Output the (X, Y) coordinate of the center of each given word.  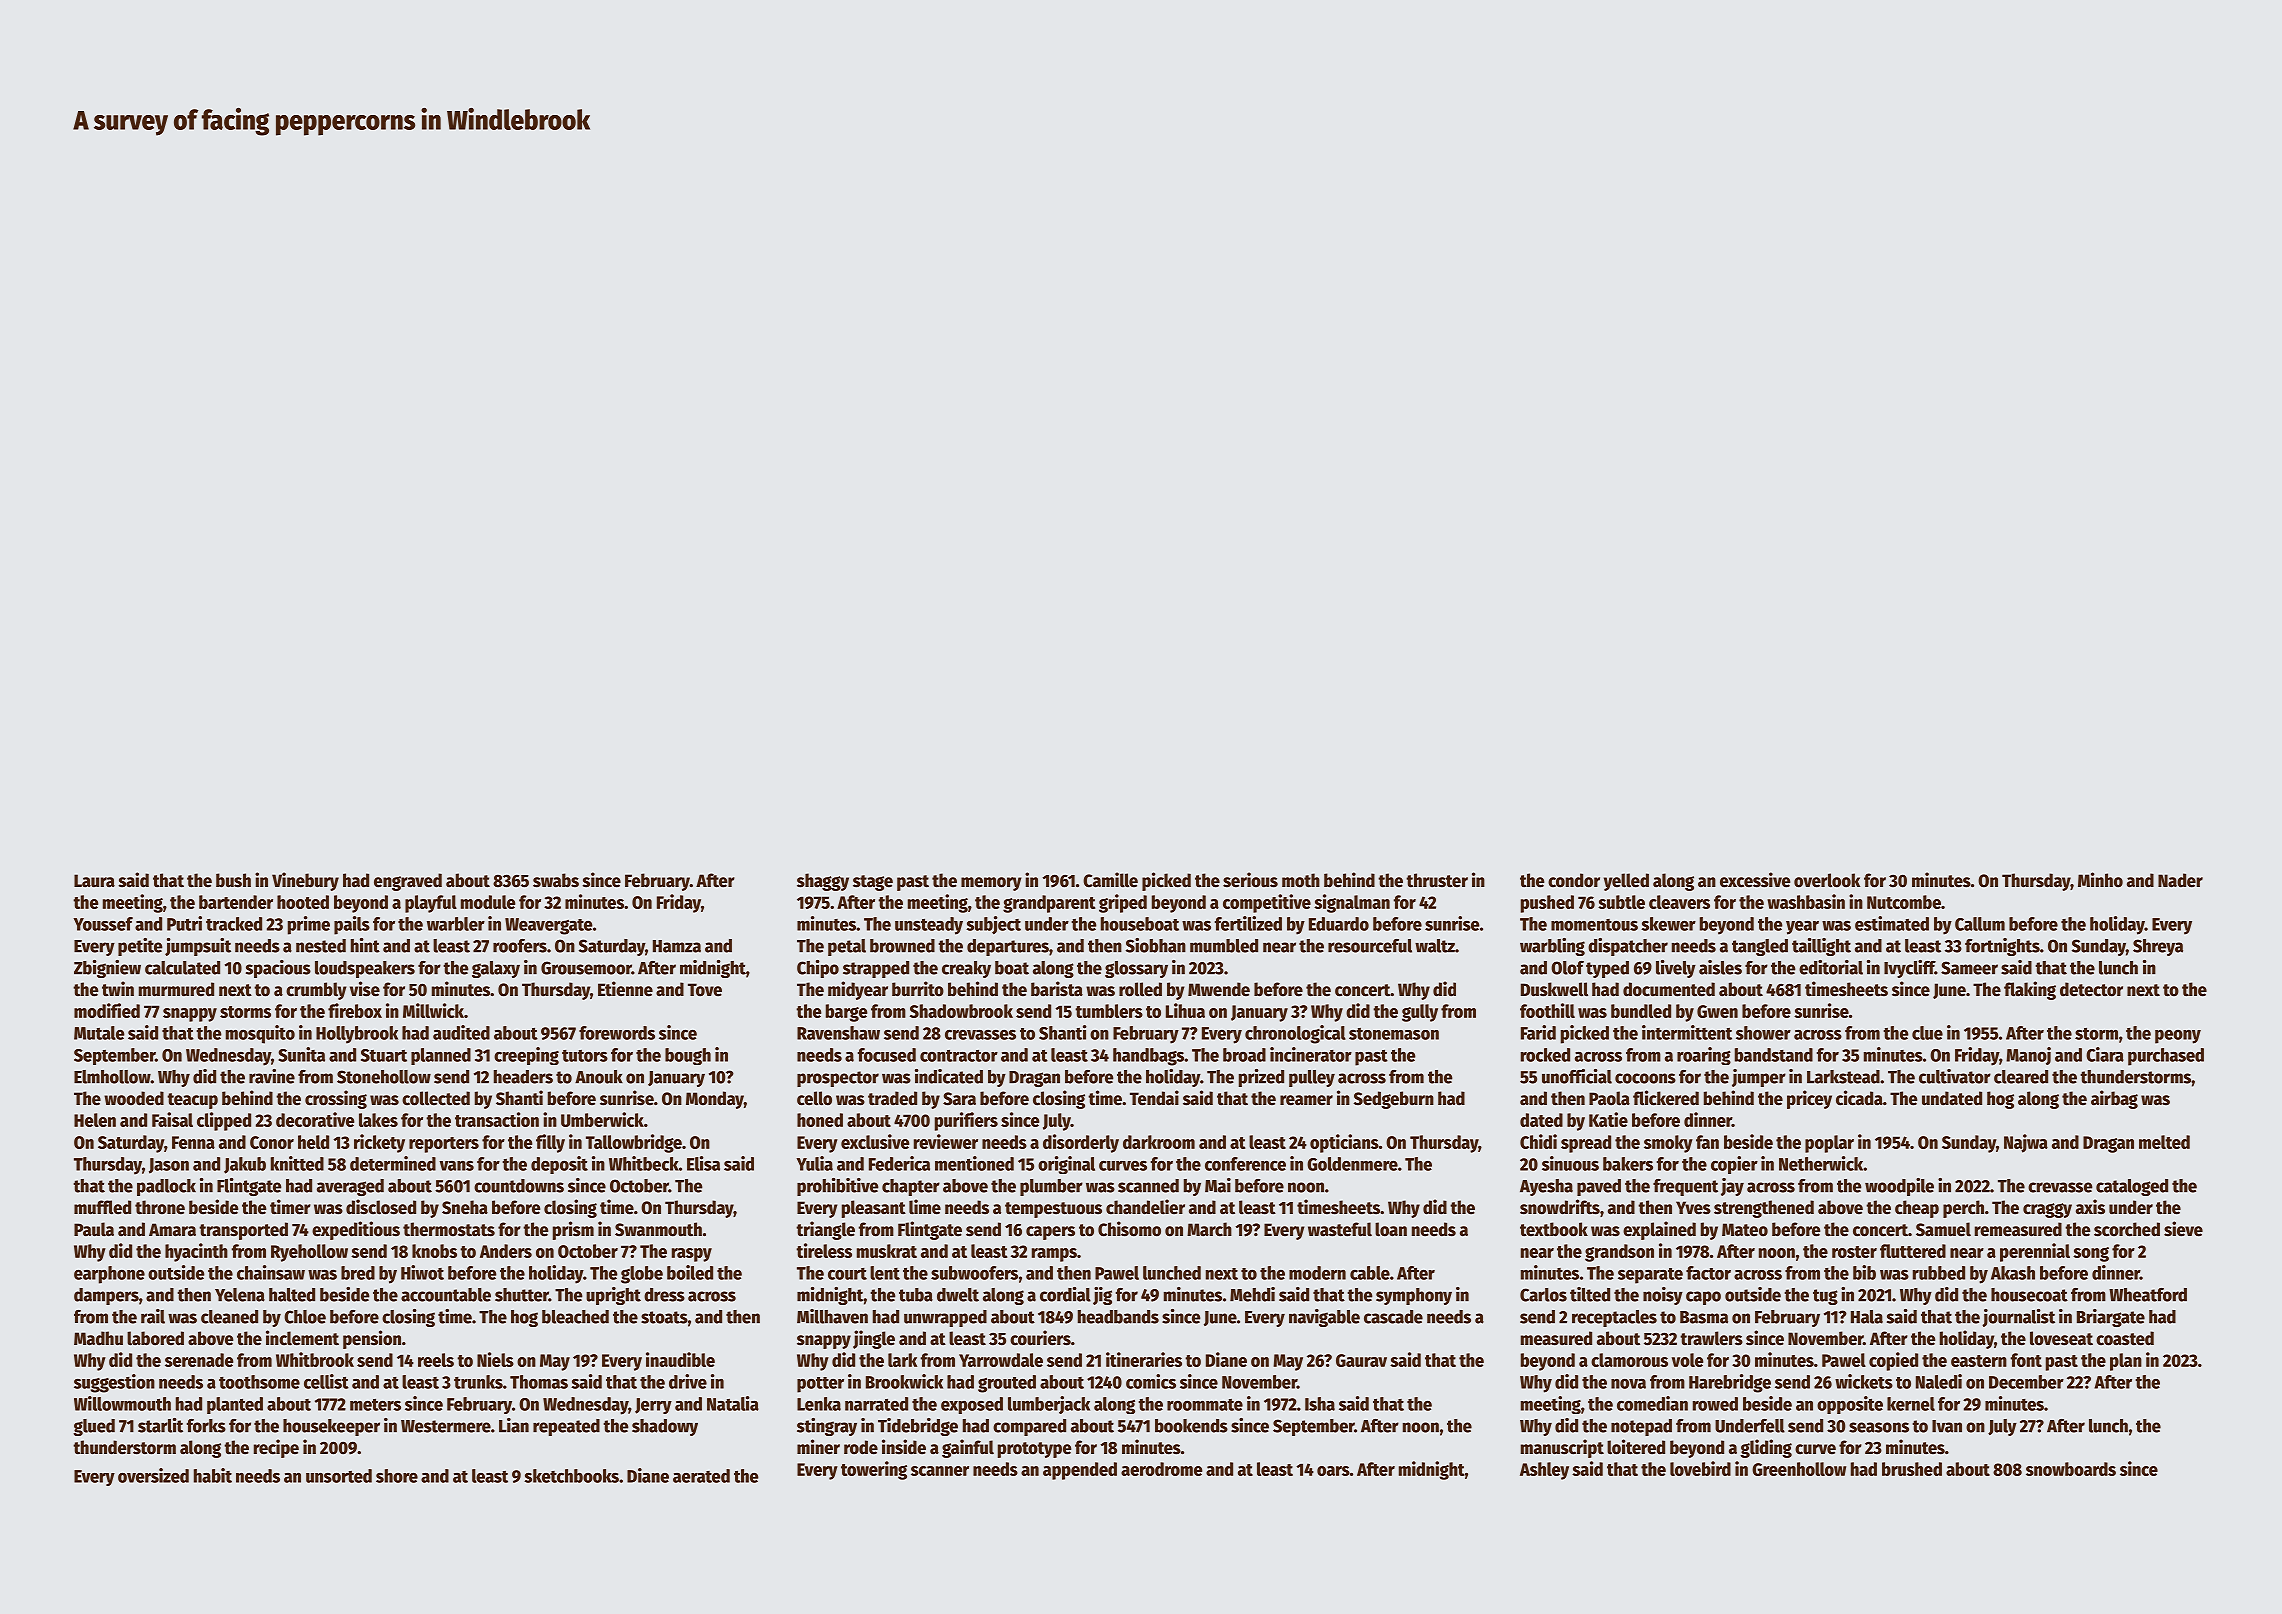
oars (1333, 1471)
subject (993, 925)
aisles (1720, 967)
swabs (556, 880)
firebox (355, 1010)
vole (1687, 1360)
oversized (153, 1475)
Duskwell (1554, 989)
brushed (1912, 1469)
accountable (446, 1295)
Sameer (1969, 968)
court (847, 1274)
